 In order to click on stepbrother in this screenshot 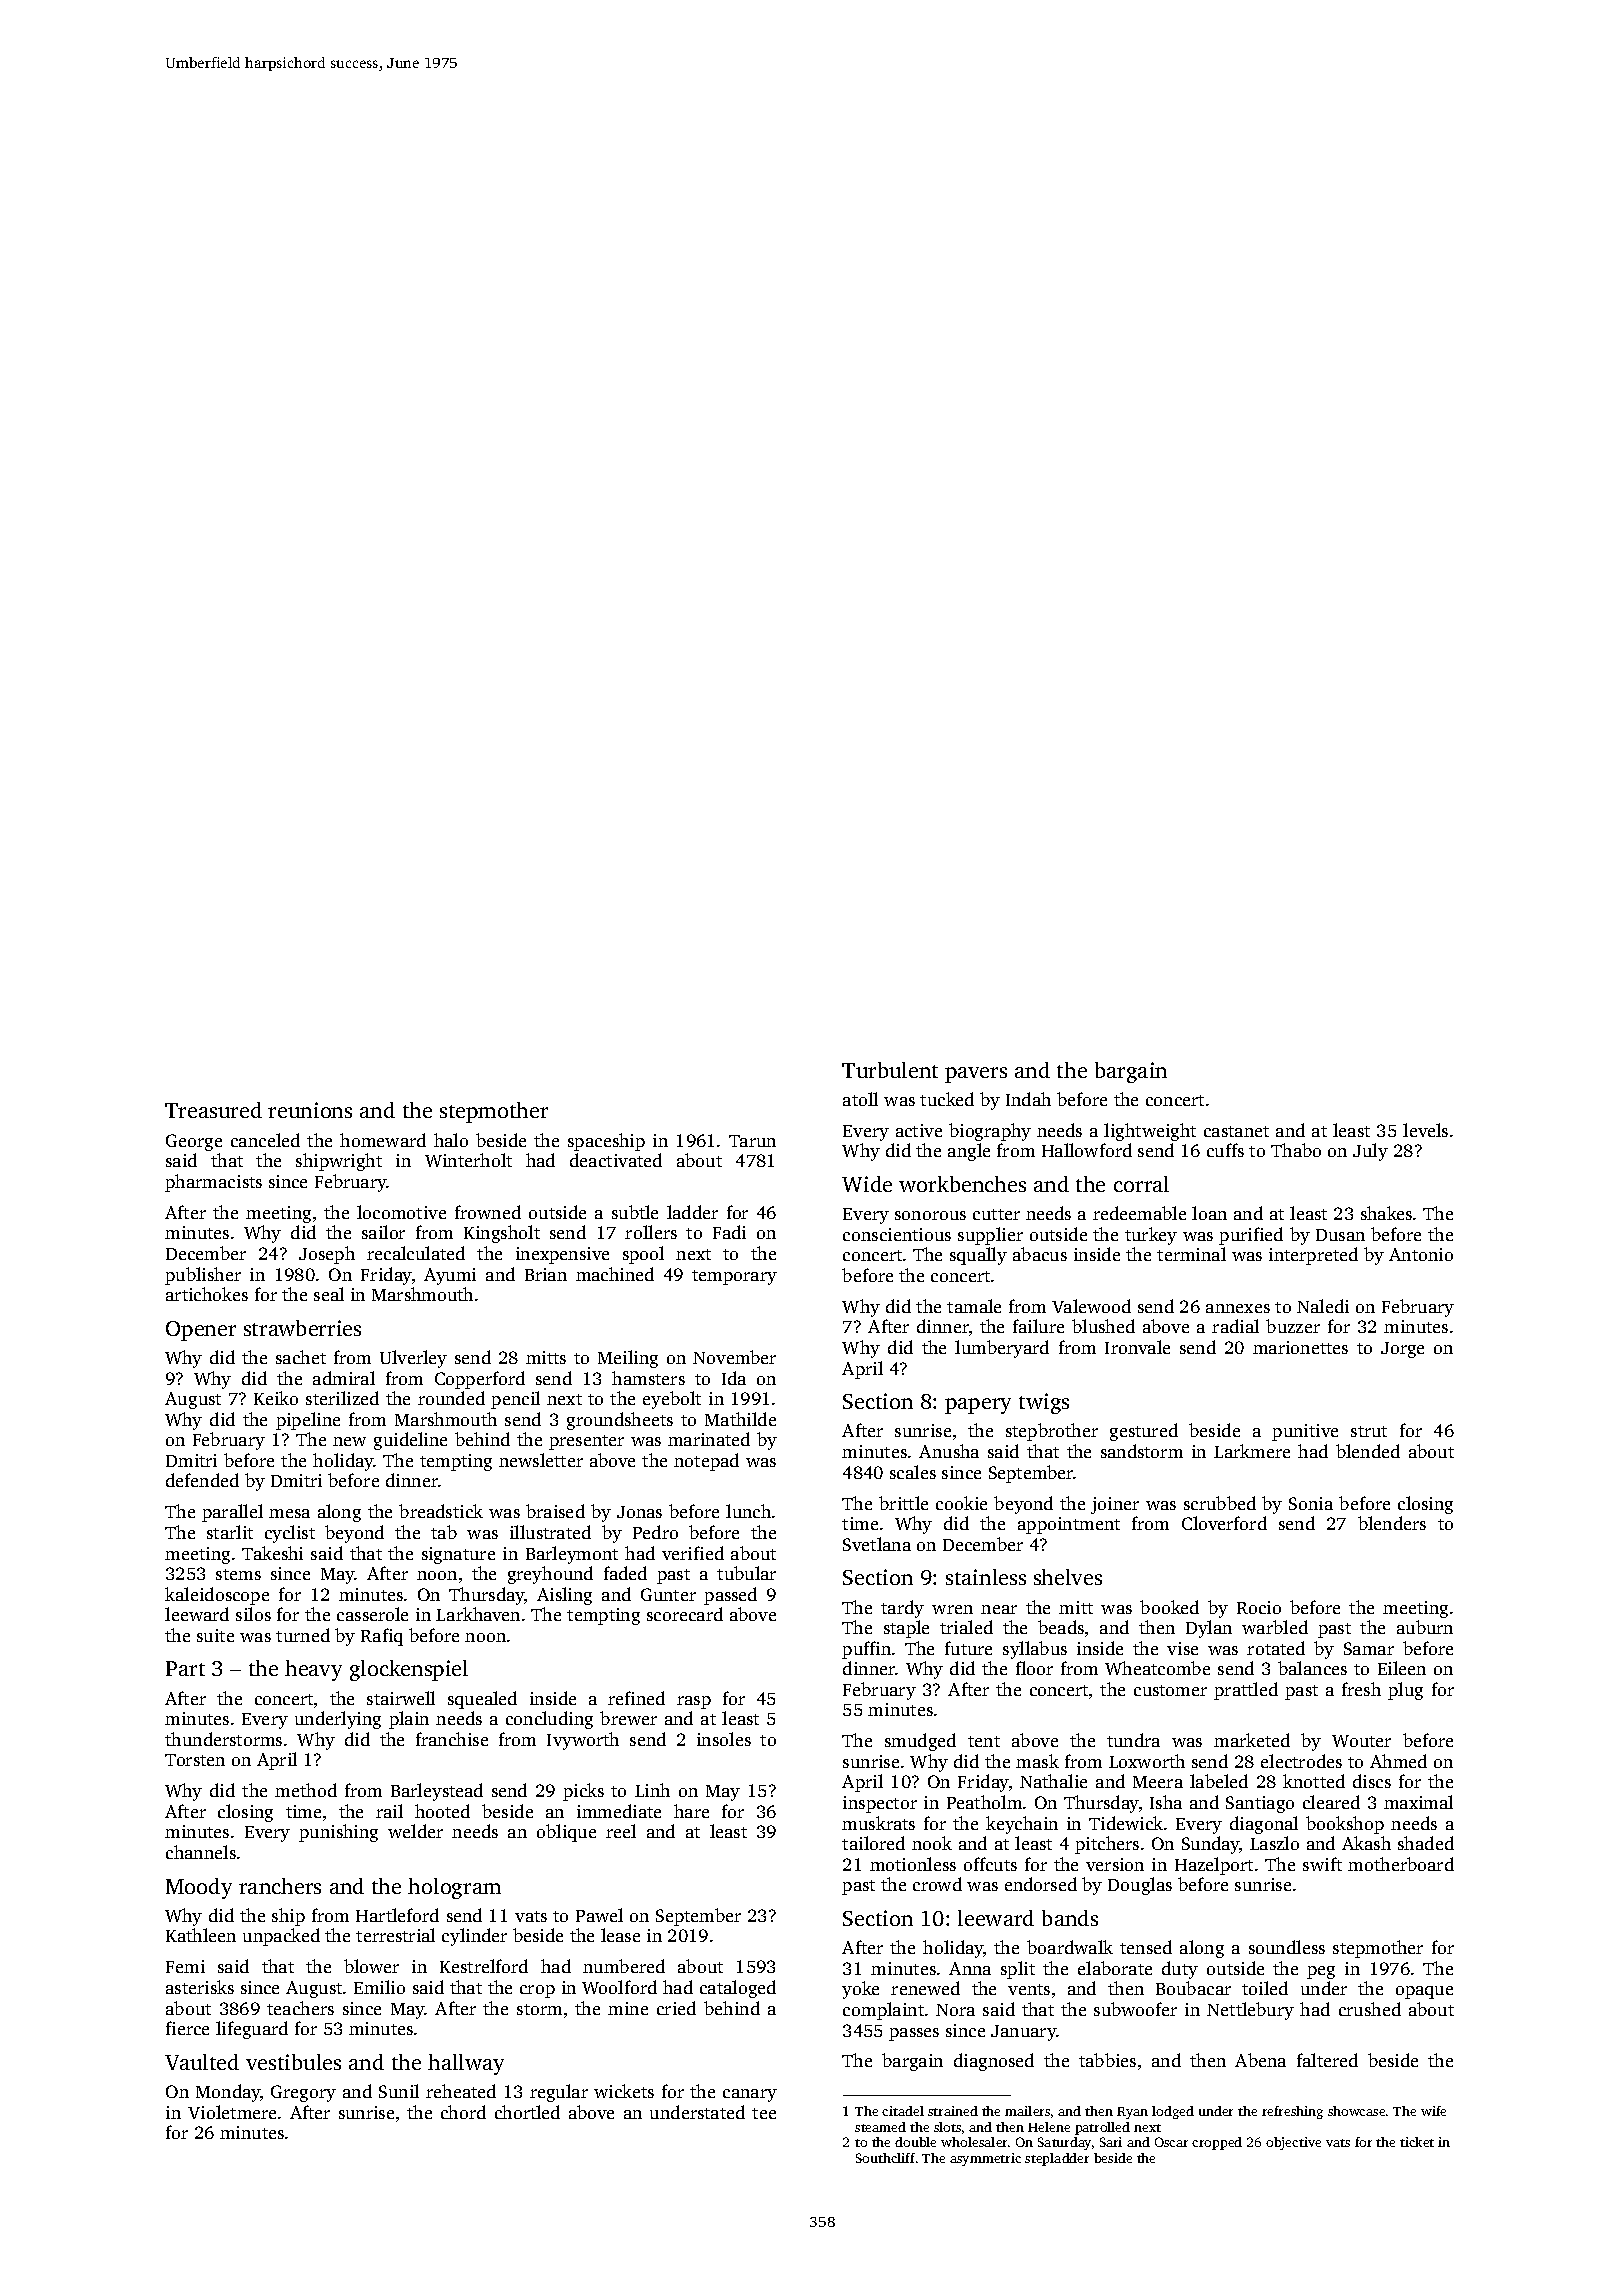, I will do `click(1052, 1432)`.
